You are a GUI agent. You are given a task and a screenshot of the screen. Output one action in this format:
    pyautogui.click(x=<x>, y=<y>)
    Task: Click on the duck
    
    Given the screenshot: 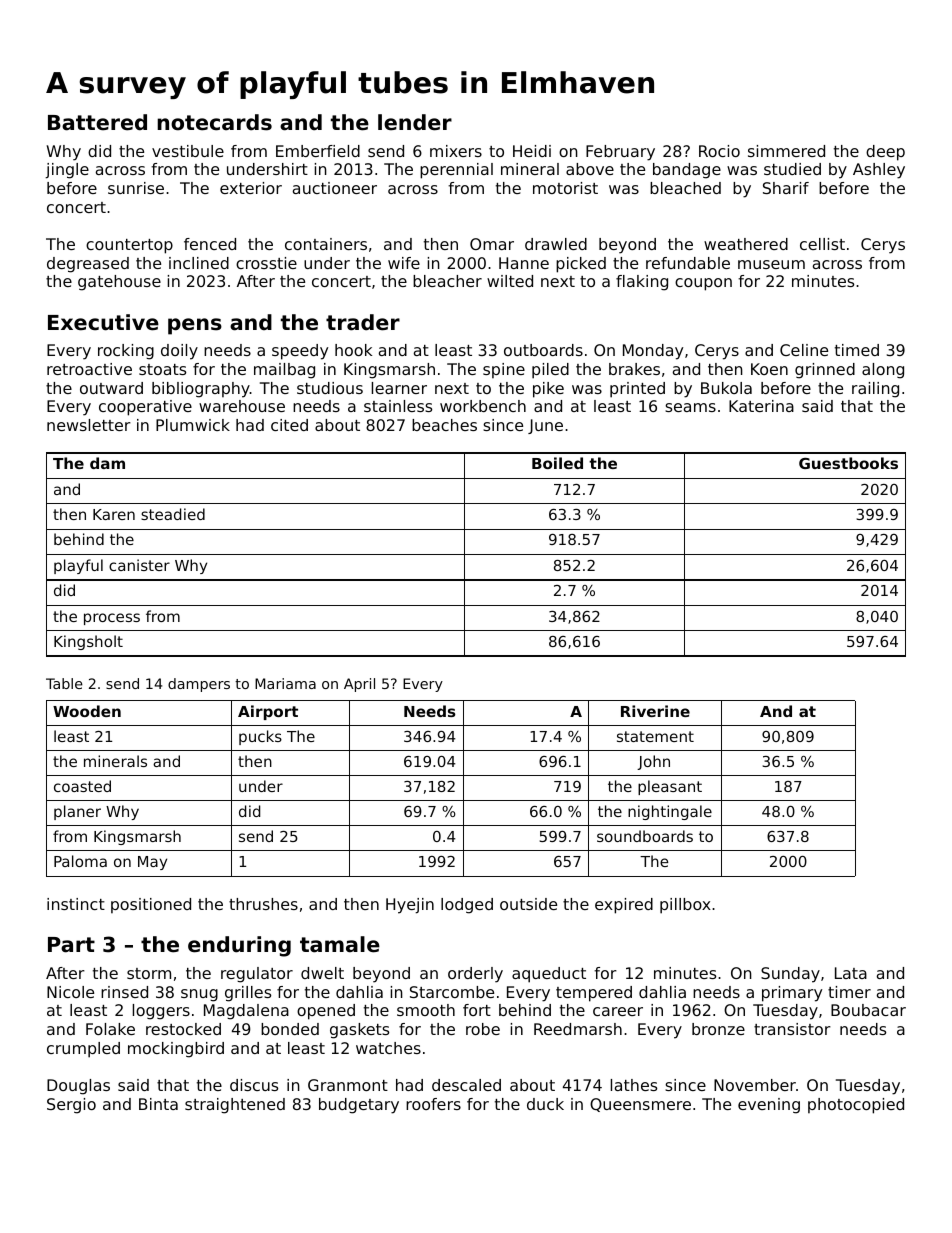 What is the action you would take?
    pyautogui.click(x=545, y=1104)
